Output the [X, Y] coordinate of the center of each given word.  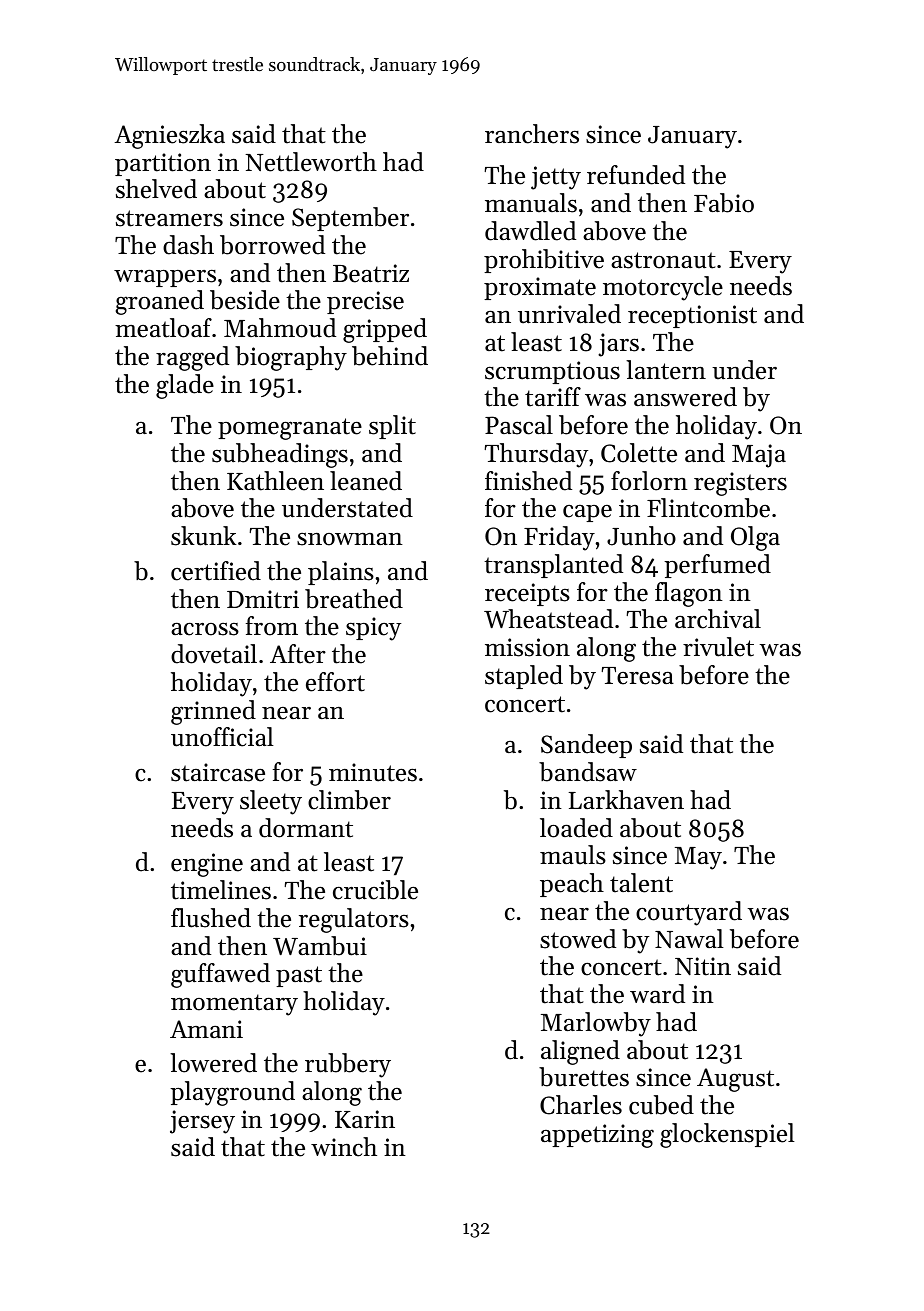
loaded [576, 828]
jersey [202, 1122]
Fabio [724, 203]
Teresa [638, 676]
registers [740, 484]
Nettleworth [311, 162]
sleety [271, 802]
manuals [531, 203]
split [392, 427]
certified [216, 571]
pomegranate [290, 429]
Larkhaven [626, 800]
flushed [211, 918]
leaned [366, 481]
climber [349, 800]
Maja [759, 456]
